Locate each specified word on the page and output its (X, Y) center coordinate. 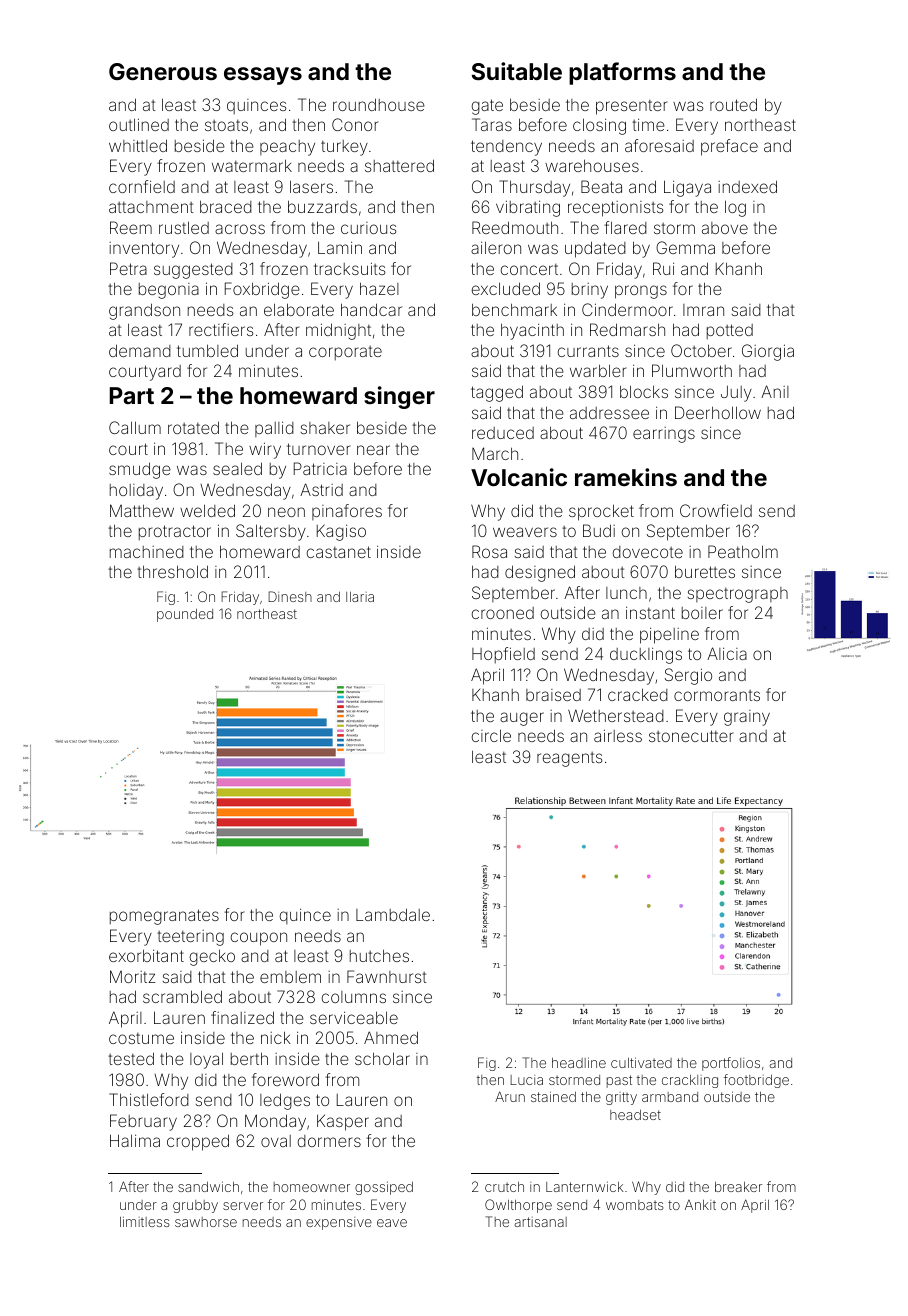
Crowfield (716, 510)
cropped (198, 1142)
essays (263, 76)
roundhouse (379, 104)
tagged (497, 393)
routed (733, 104)
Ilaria (360, 597)
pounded (185, 615)
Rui (663, 268)
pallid (274, 429)
